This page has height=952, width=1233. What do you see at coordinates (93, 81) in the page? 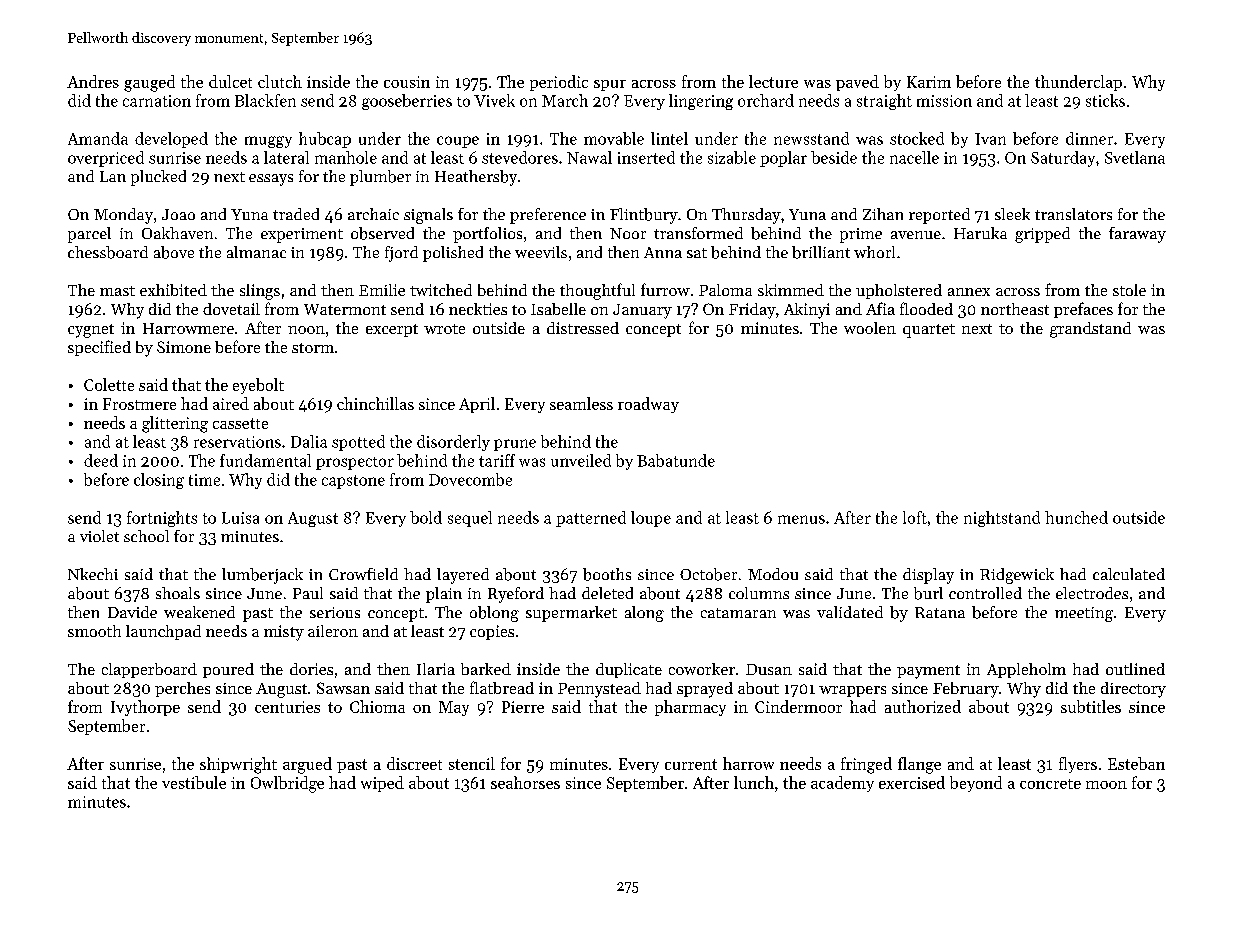
I see `Andres` at bounding box center [93, 81].
